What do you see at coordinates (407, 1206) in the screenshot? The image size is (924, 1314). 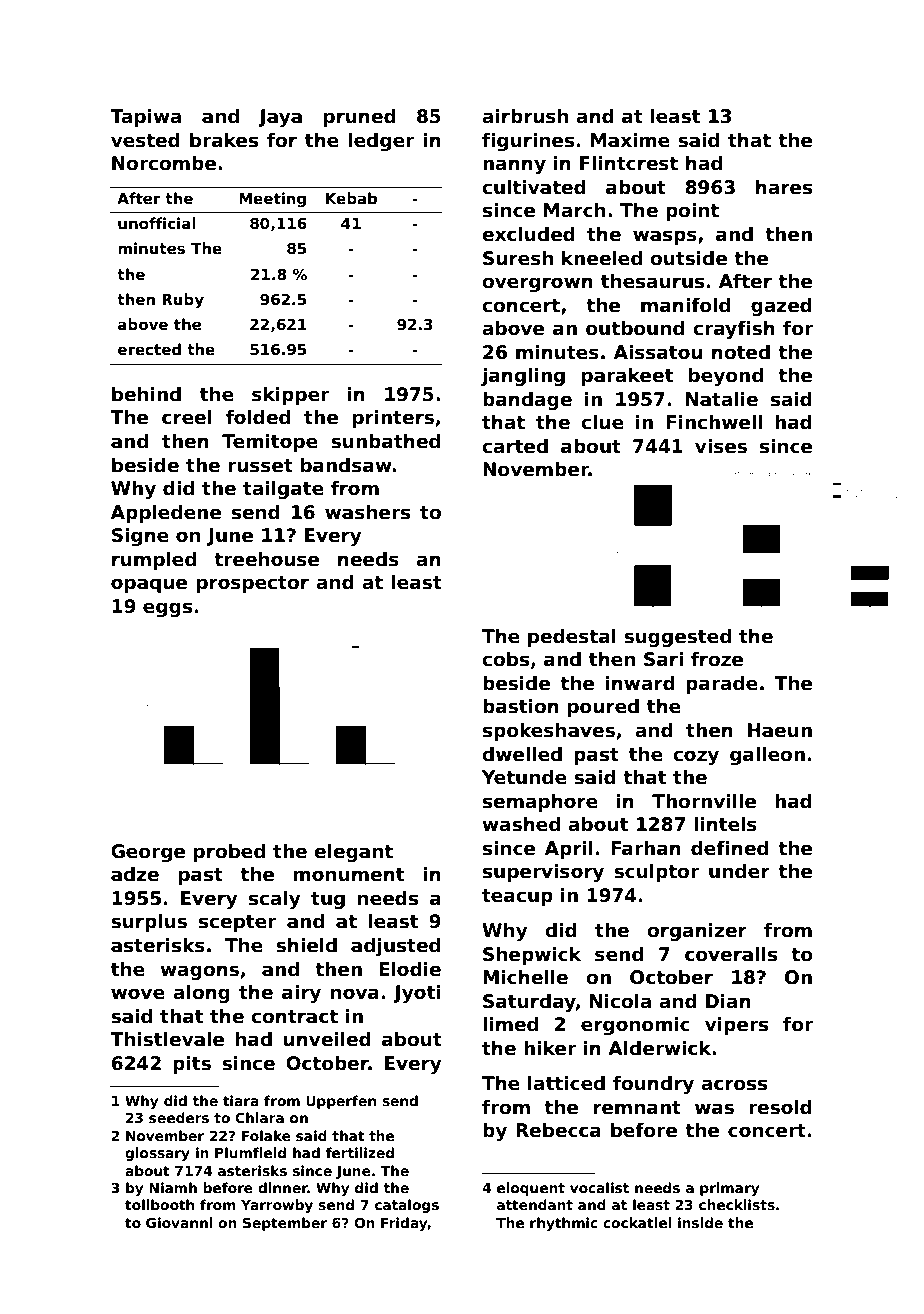 I see `catalogs` at bounding box center [407, 1206].
